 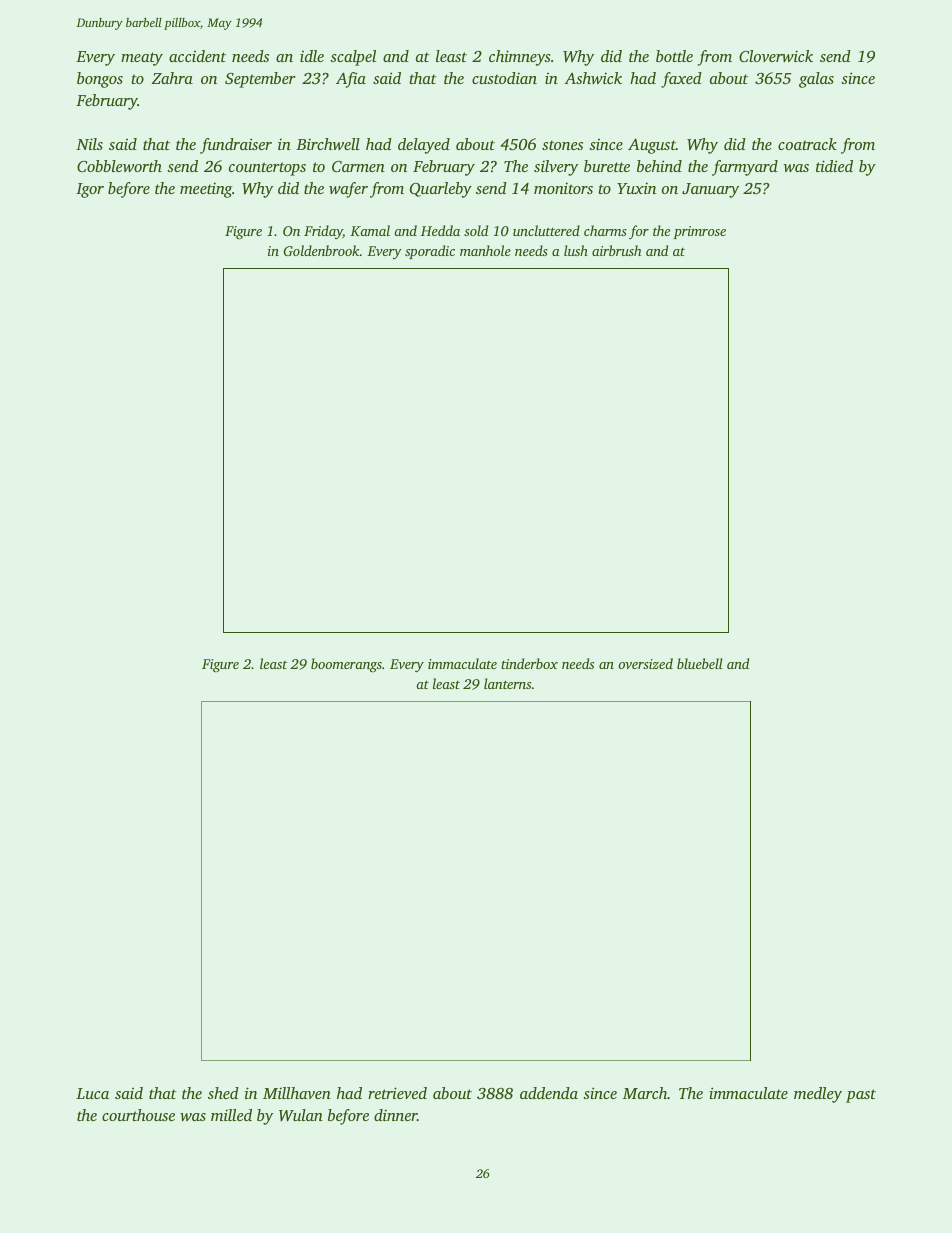 I want to click on delayed, so click(x=424, y=146).
